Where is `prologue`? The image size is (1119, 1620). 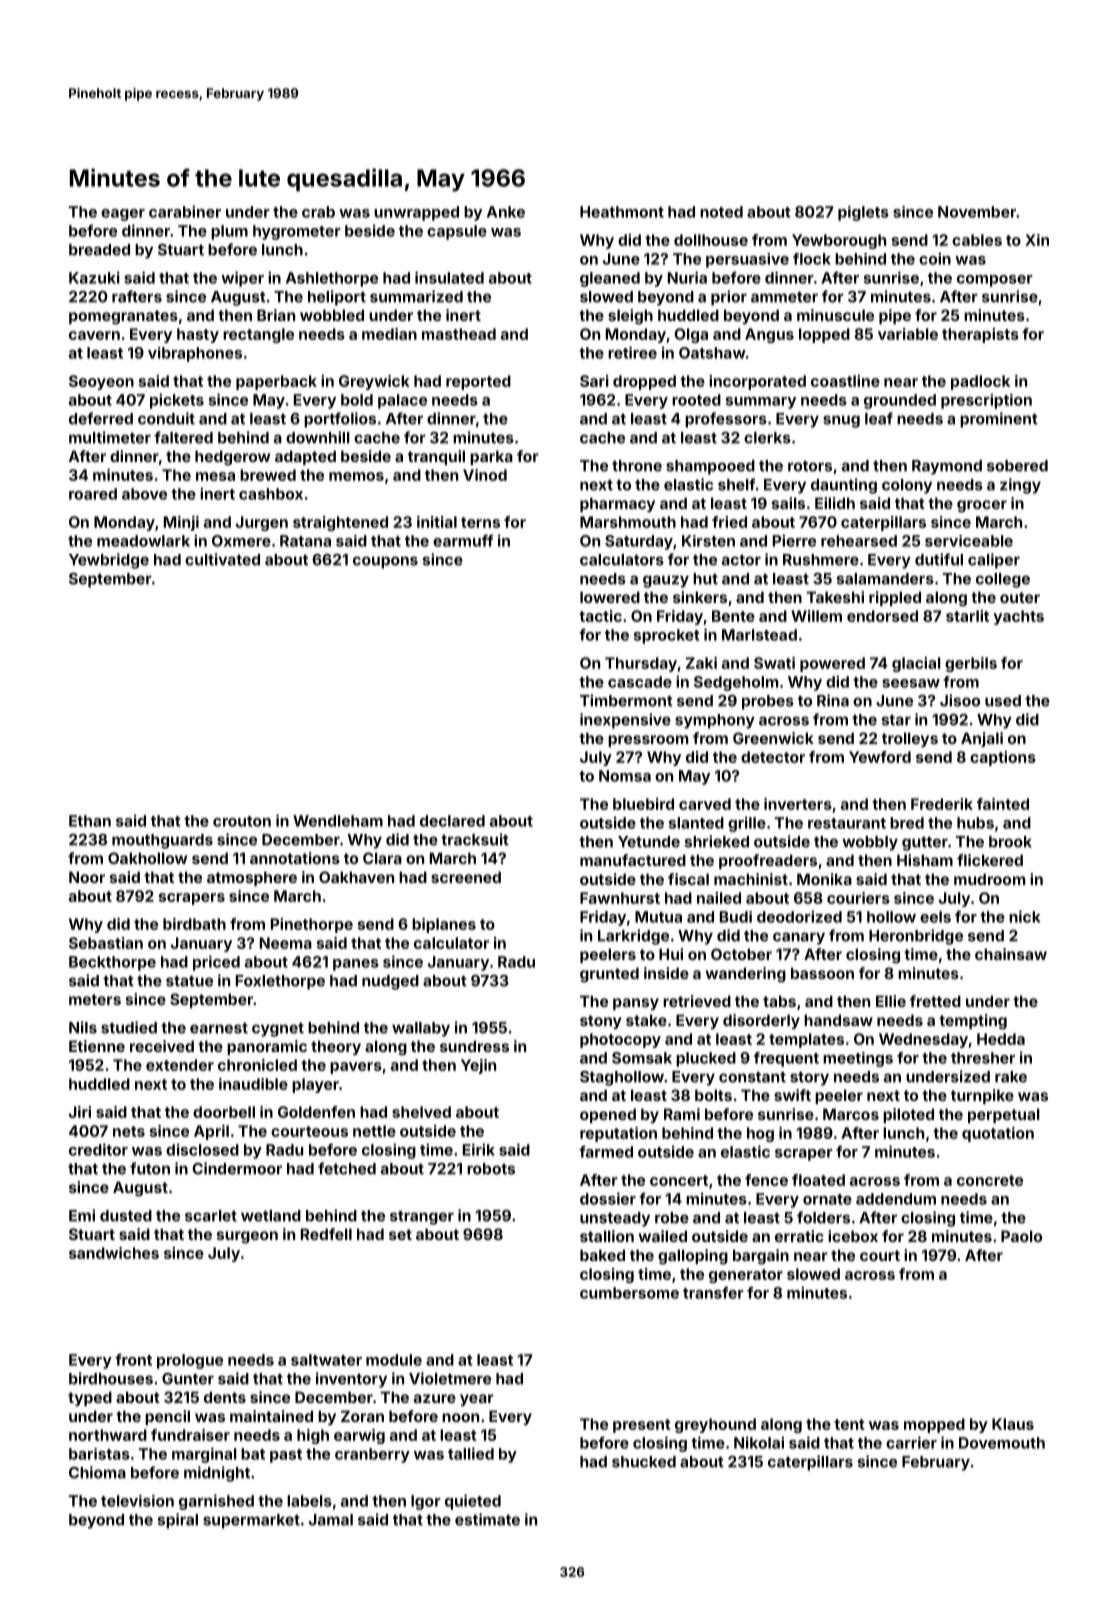
prologue is located at coordinates (190, 1361).
